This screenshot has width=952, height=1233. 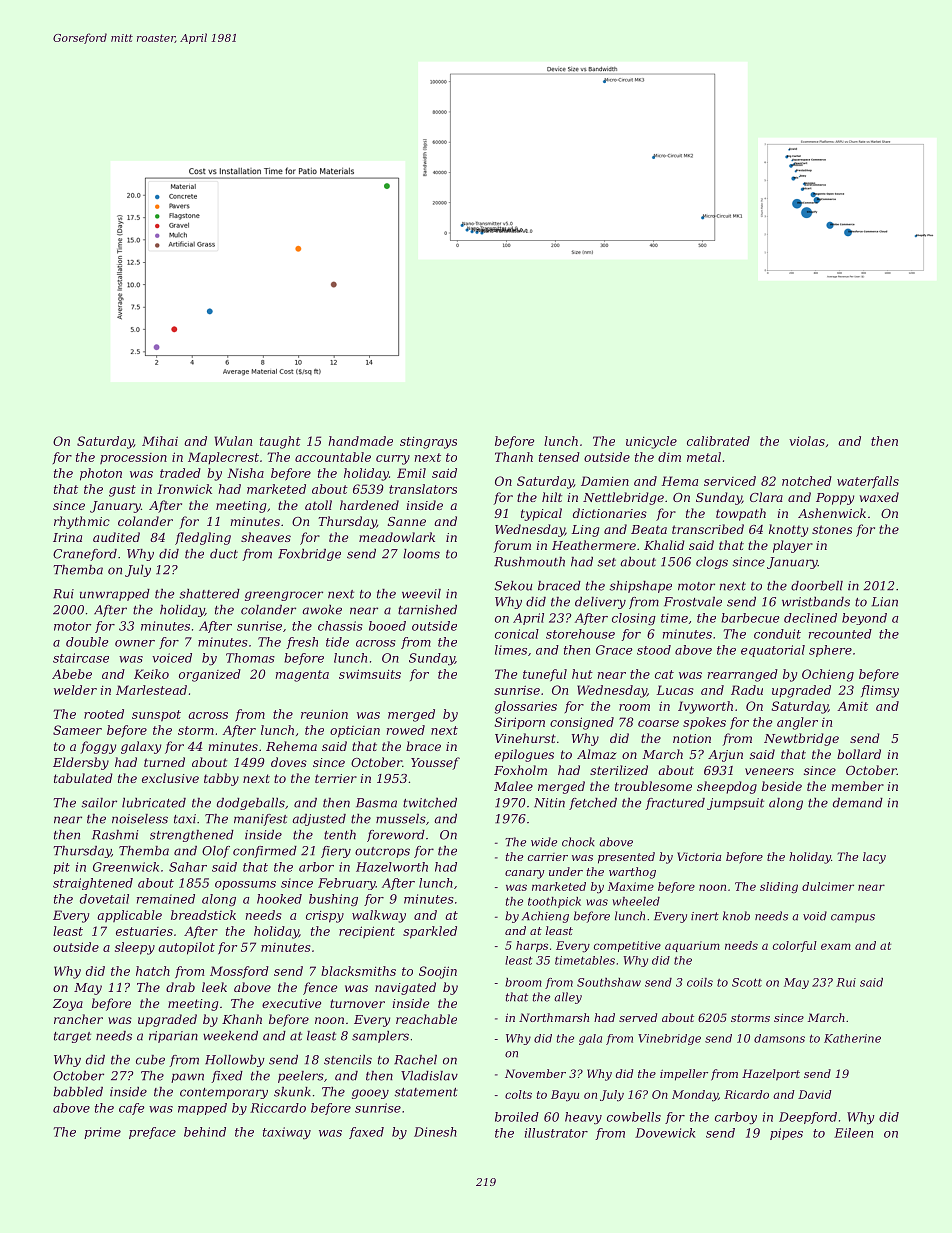 What do you see at coordinates (164, 762) in the screenshot?
I see `turned` at bounding box center [164, 762].
